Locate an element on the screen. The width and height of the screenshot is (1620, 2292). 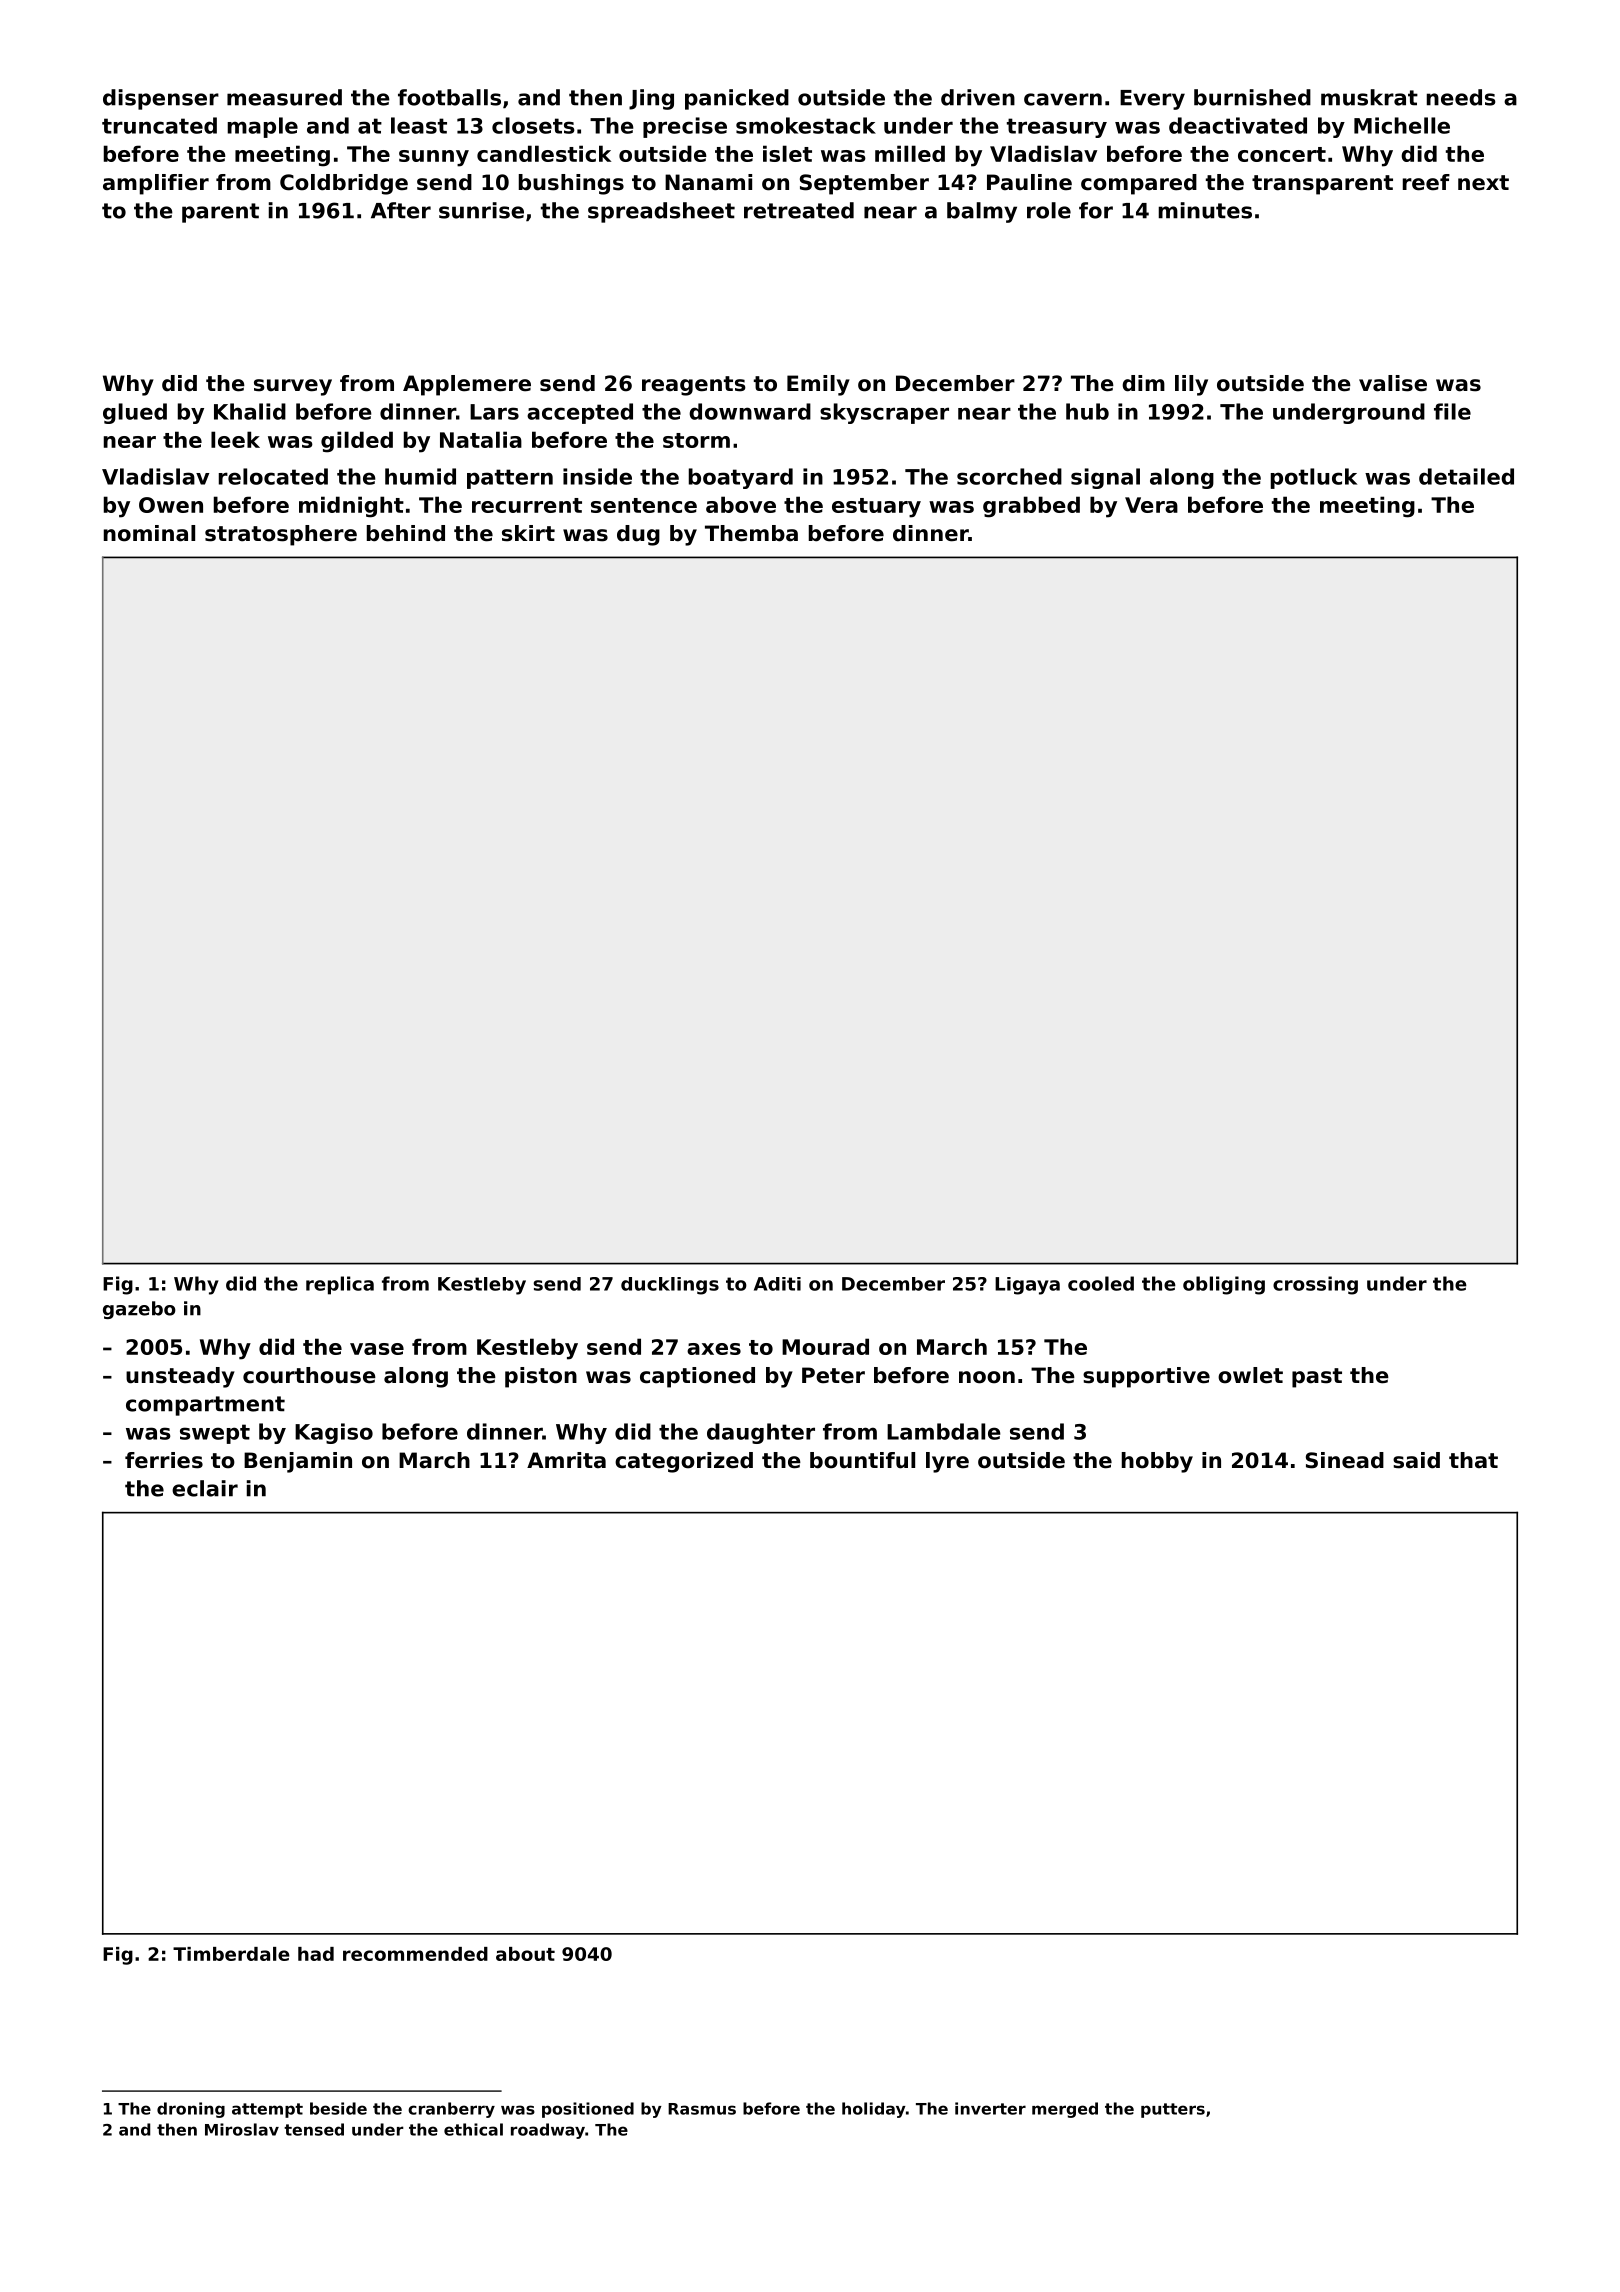
obliging is located at coordinates (1224, 1285).
